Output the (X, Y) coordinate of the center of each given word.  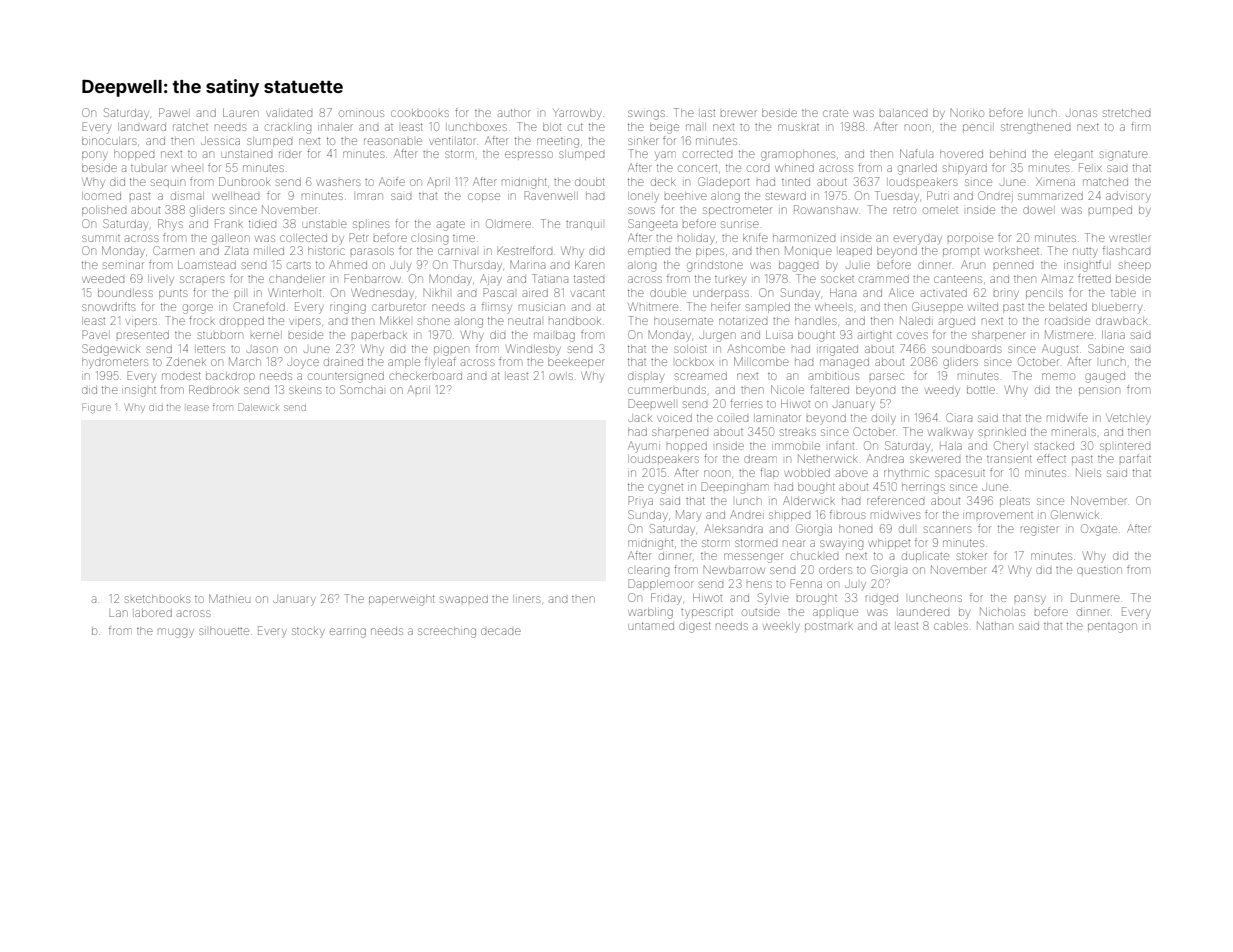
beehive (686, 196)
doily (884, 419)
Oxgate (1099, 530)
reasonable (393, 141)
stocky (308, 633)
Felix (1090, 167)
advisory (1128, 197)
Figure (96, 408)
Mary (688, 516)
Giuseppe (937, 306)
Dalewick (258, 407)
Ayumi (644, 446)
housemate (683, 321)
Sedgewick (110, 350)
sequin (167, 183)
